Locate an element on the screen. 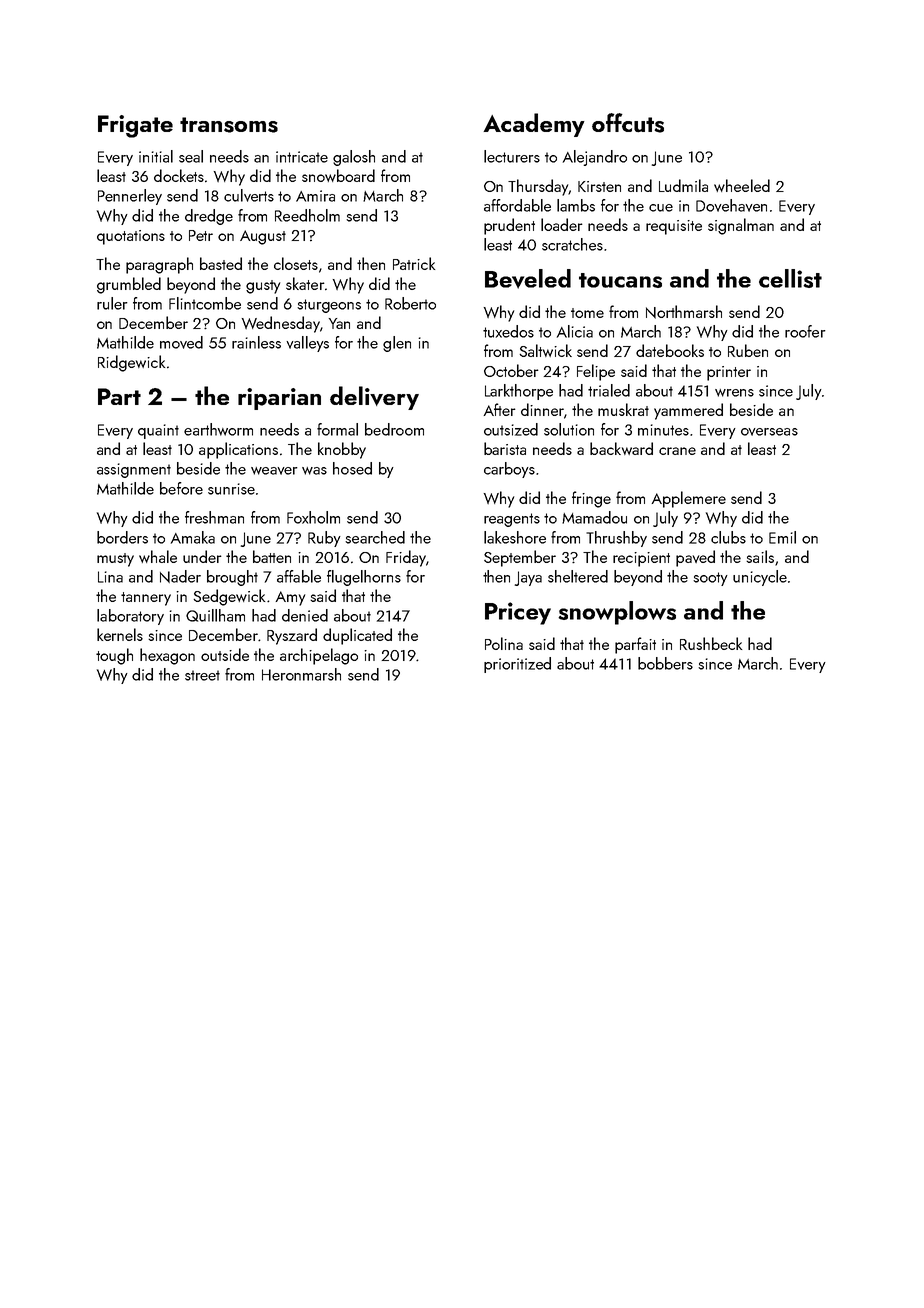  Amira is located at coordinates (315, 196).
